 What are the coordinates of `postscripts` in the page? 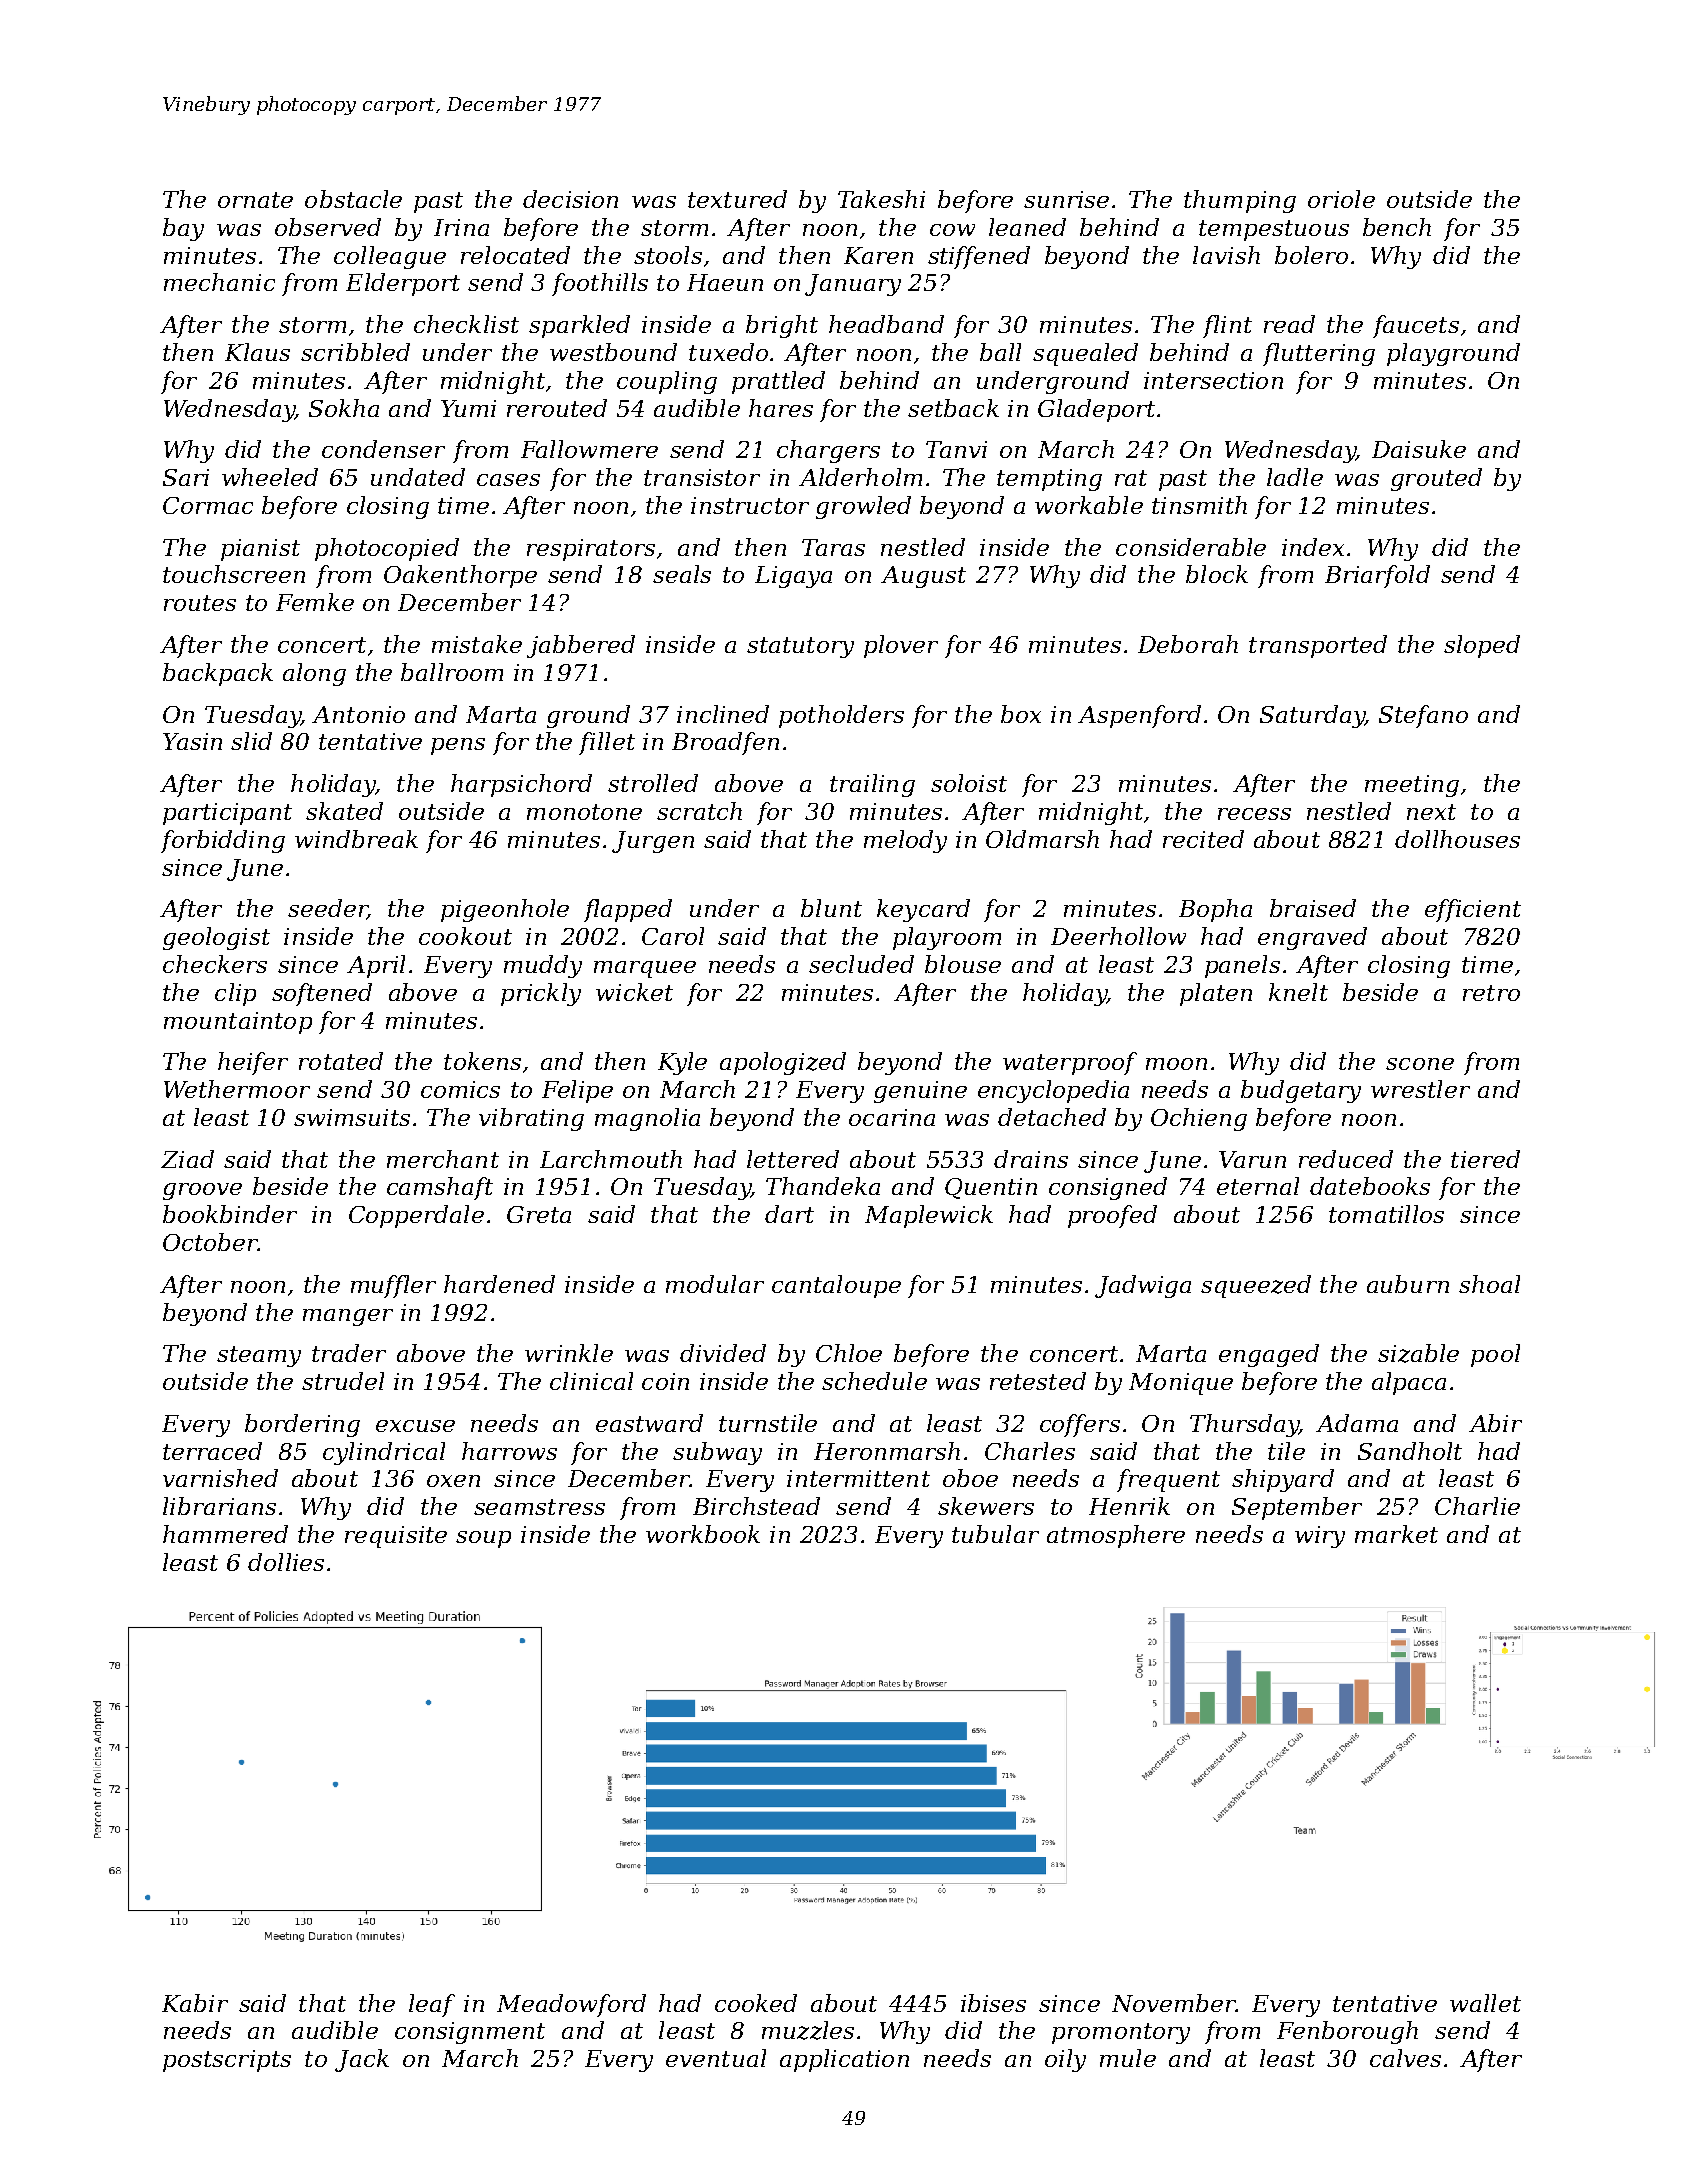 It's located at (227, 2061).
